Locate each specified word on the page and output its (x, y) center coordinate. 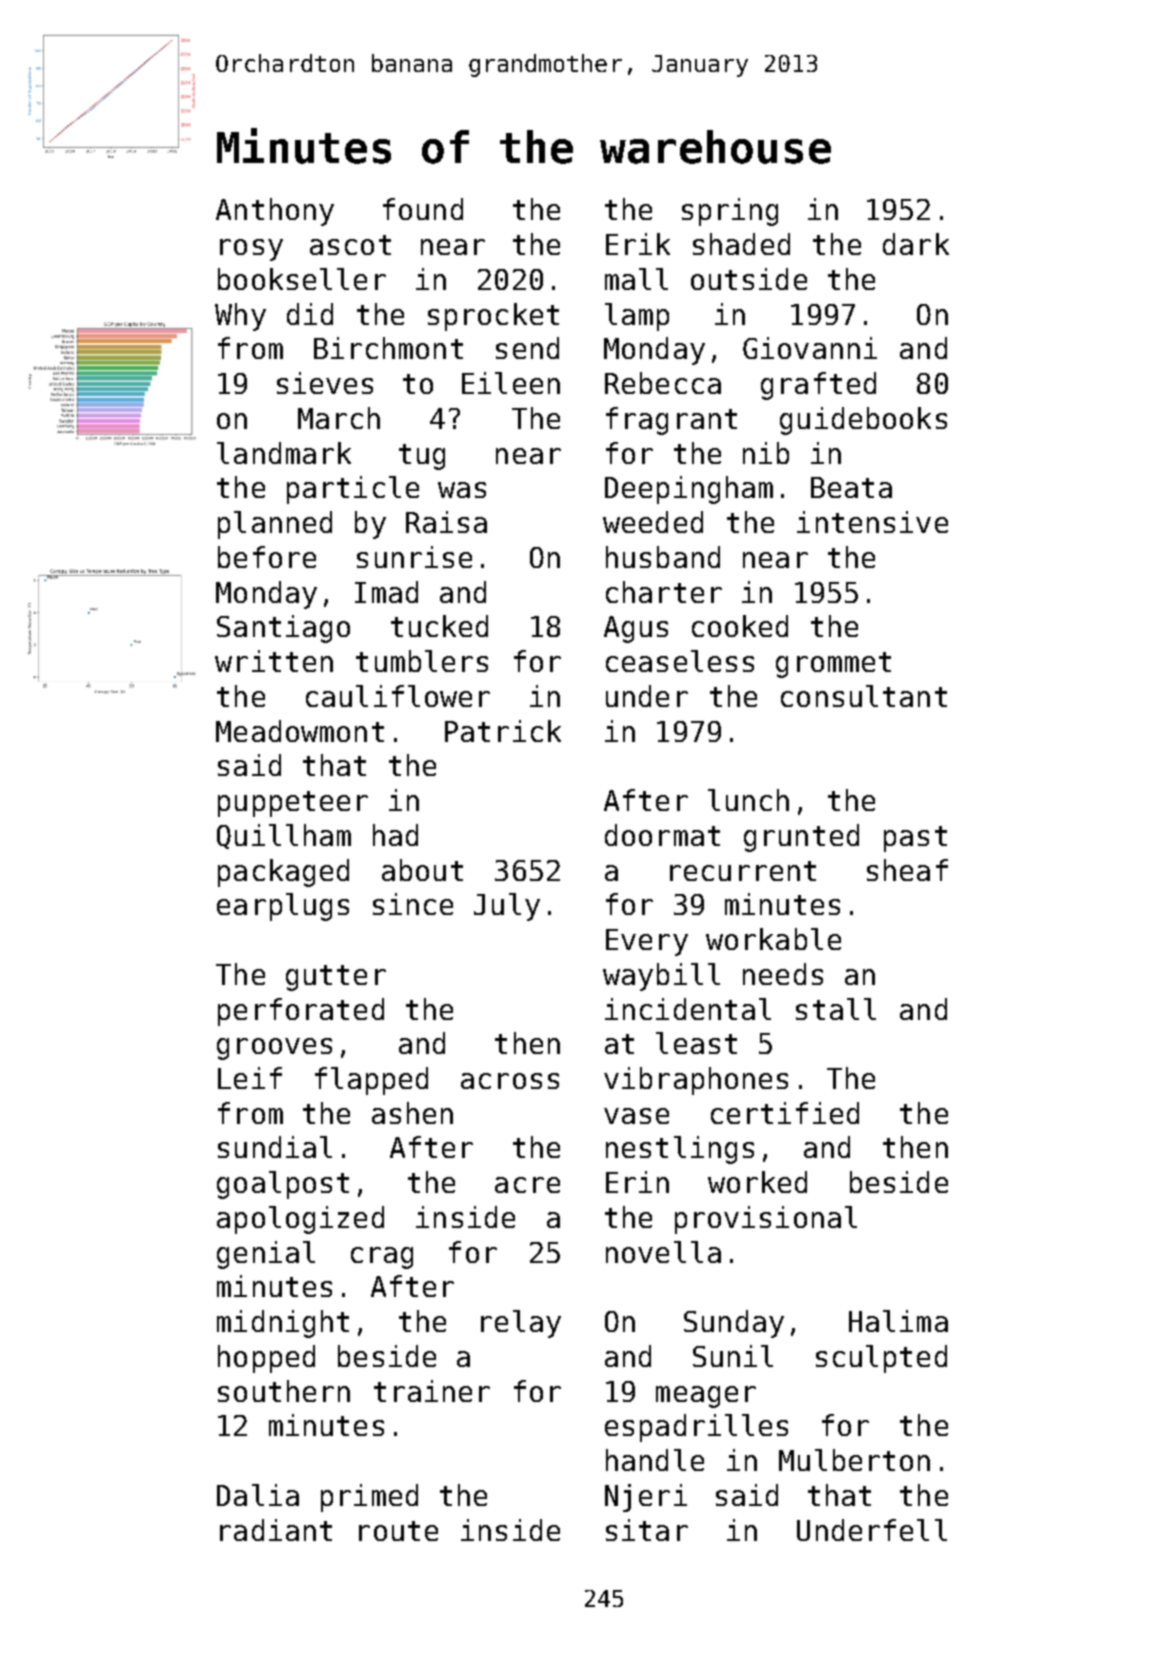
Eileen (511, 383)
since (413, 904)
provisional (766, 1220)
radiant (276, 1530)
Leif (250, 1078)
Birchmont (388, 348)
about (422, 870)
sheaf (907, 870)
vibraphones (696, 1081)
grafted (818, 386)
